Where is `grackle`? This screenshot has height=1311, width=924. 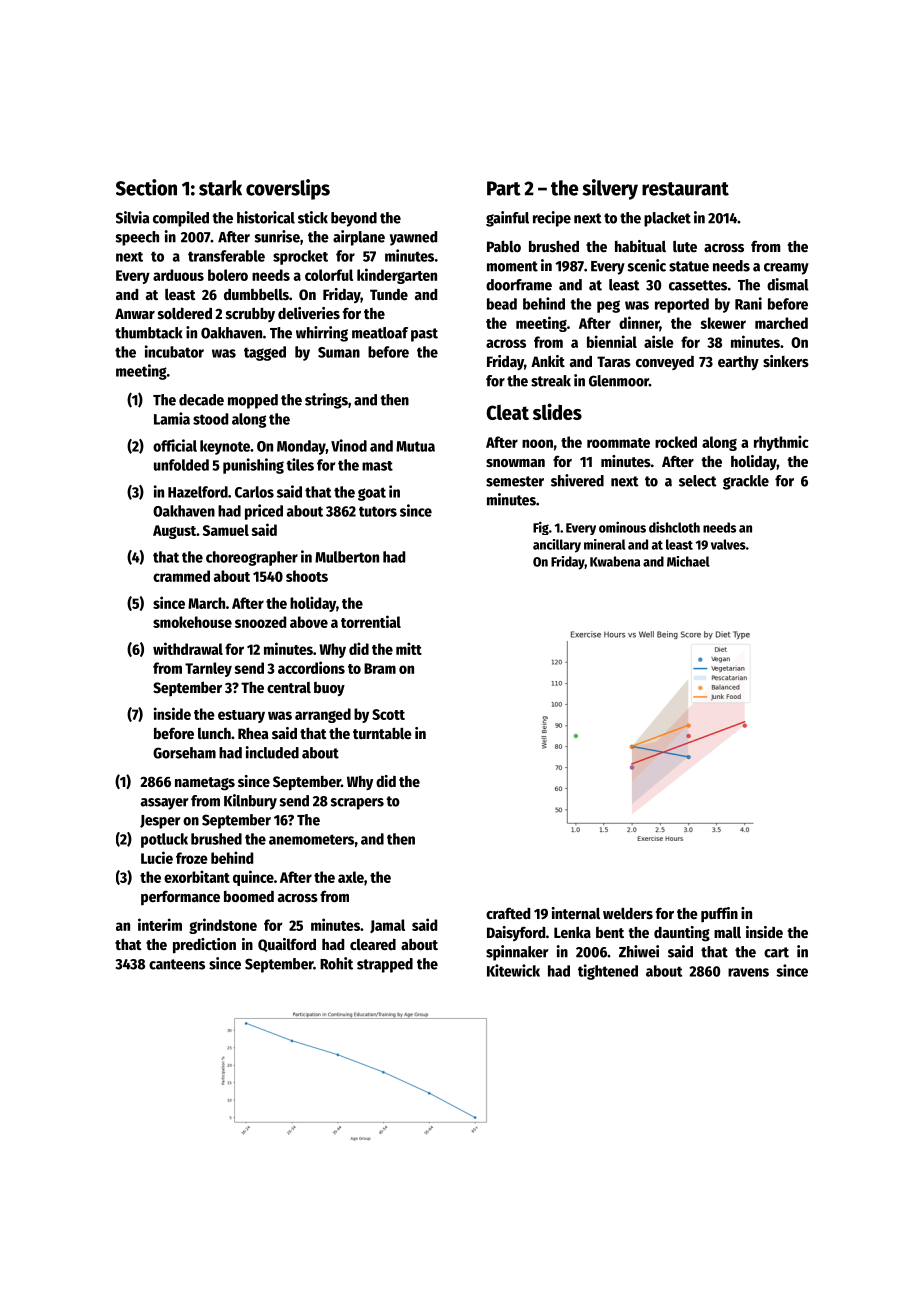 grackle is located at coordinates (746, 482).
